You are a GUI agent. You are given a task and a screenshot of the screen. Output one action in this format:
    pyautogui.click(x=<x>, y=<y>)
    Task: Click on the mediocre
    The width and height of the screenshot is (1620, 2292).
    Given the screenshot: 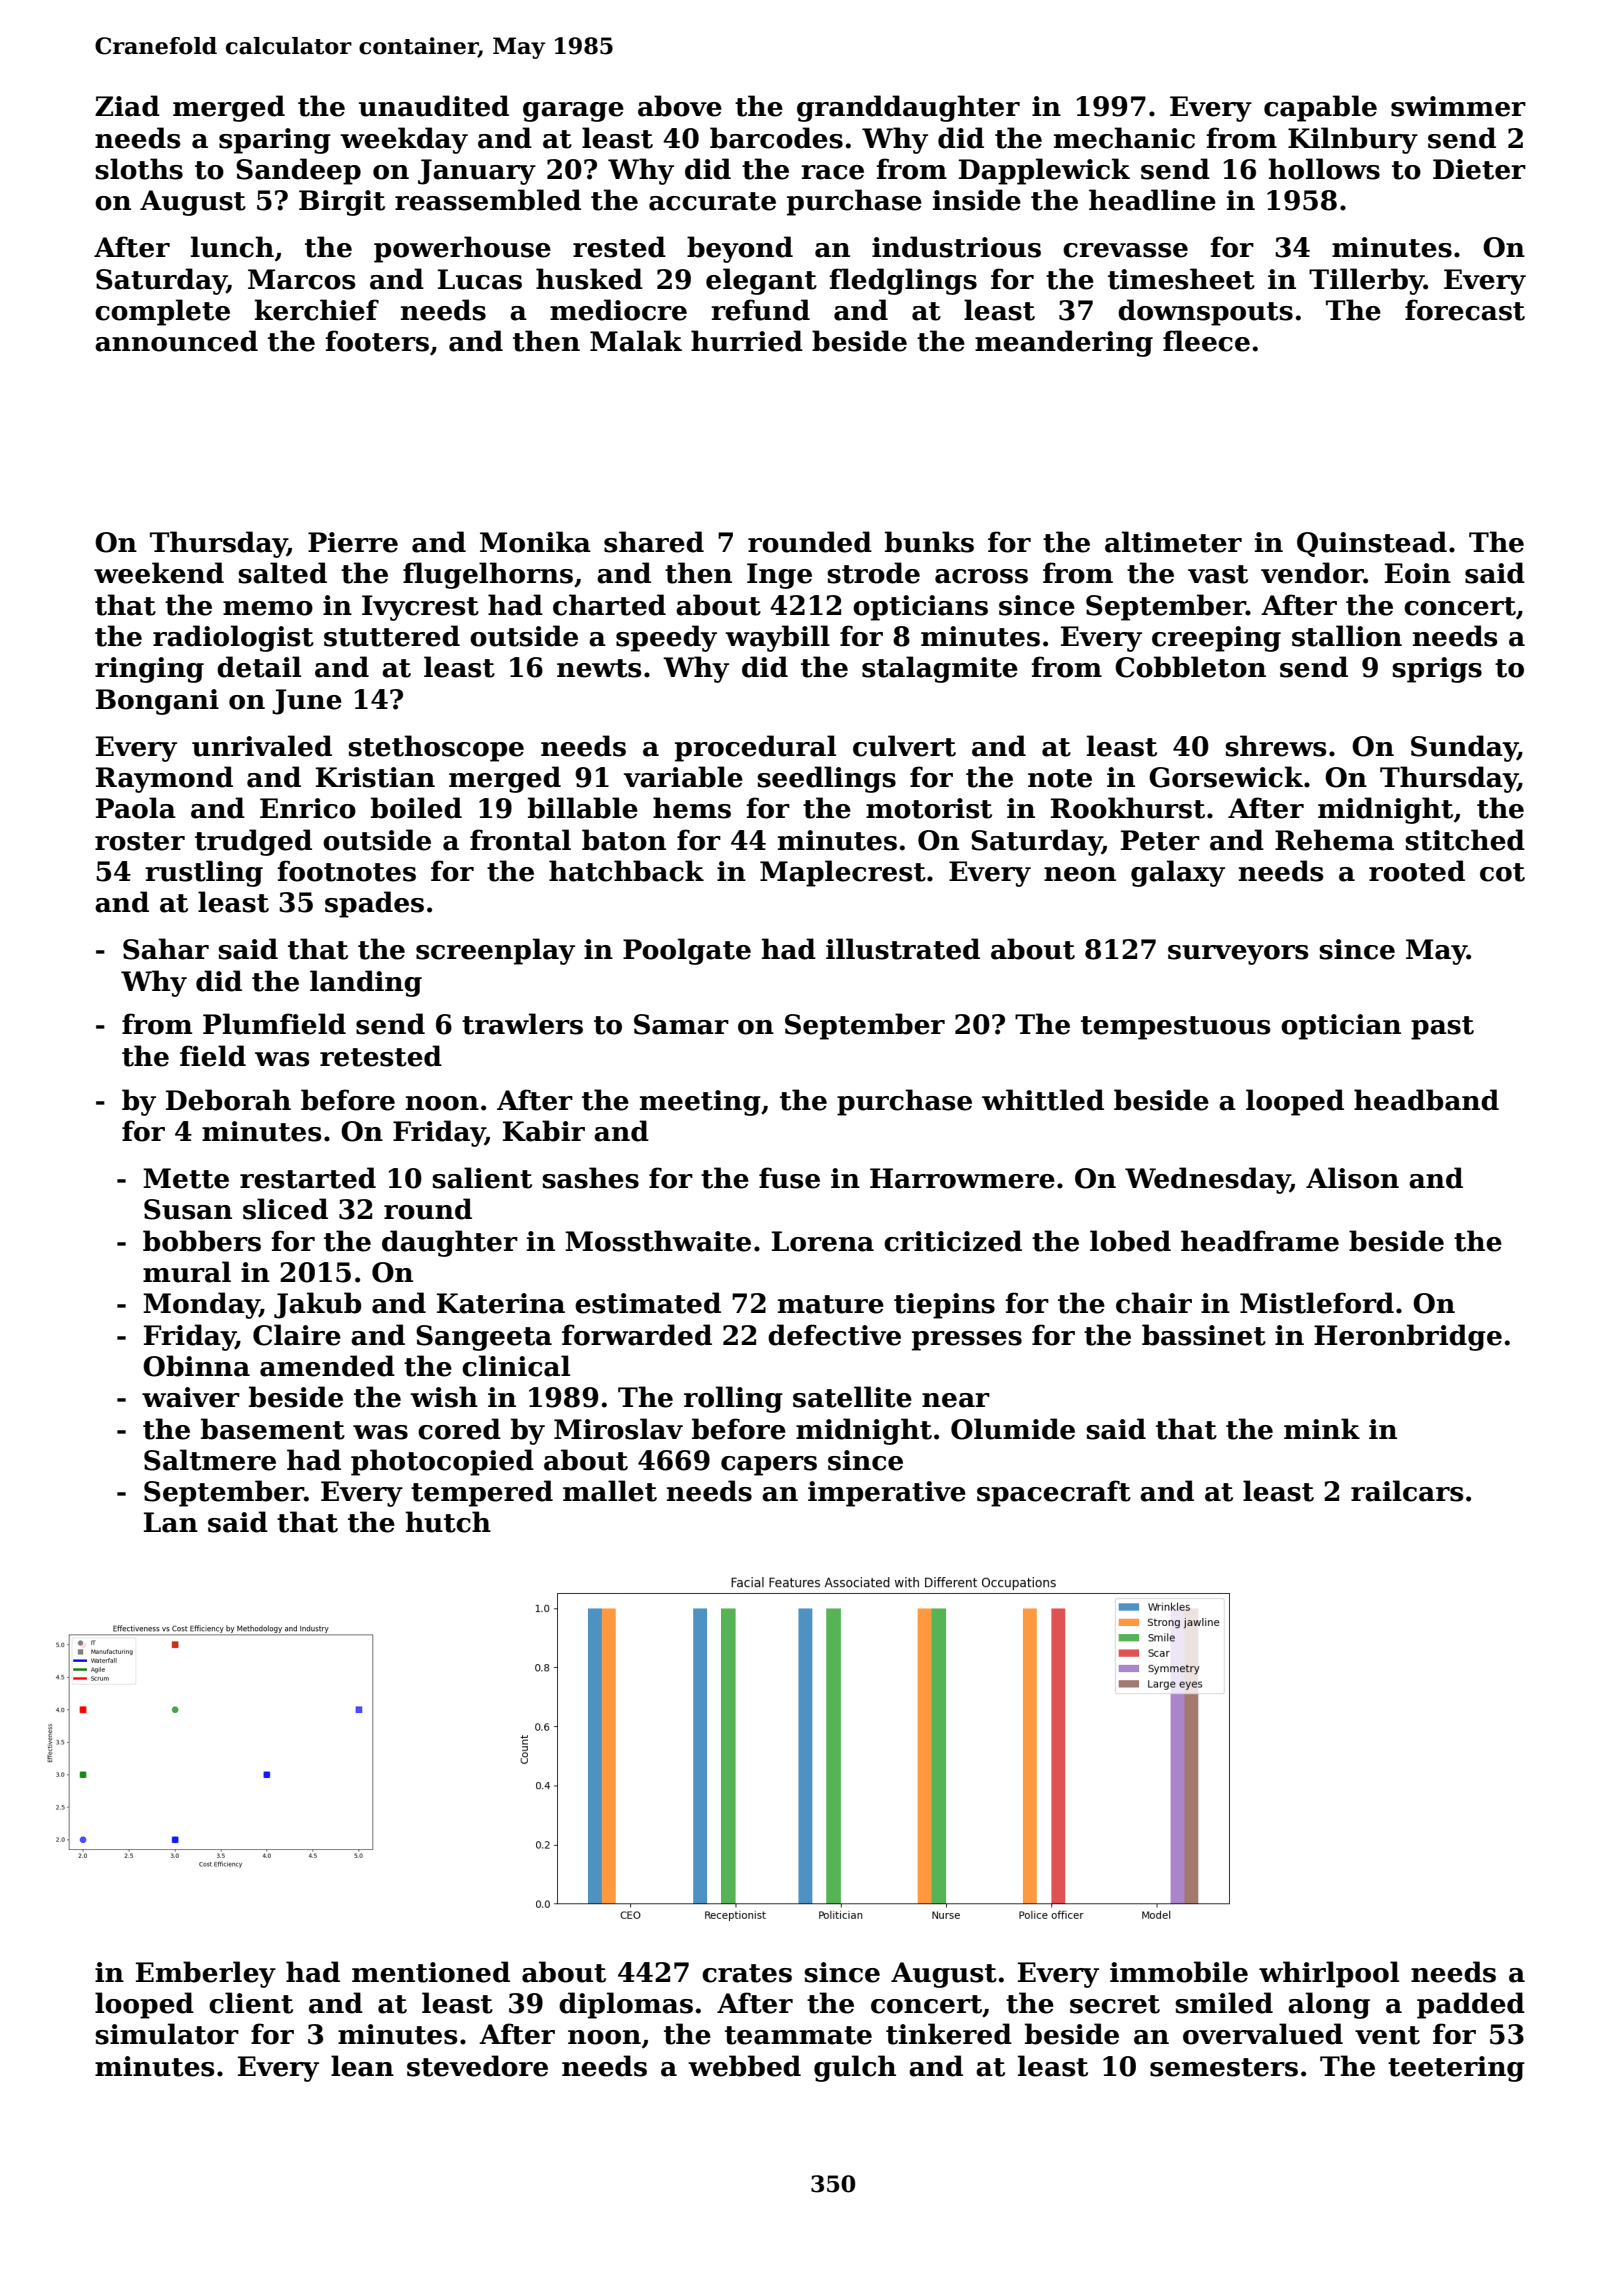 What is the action you would take?
    pyautogui.click(x=618, y=310)
